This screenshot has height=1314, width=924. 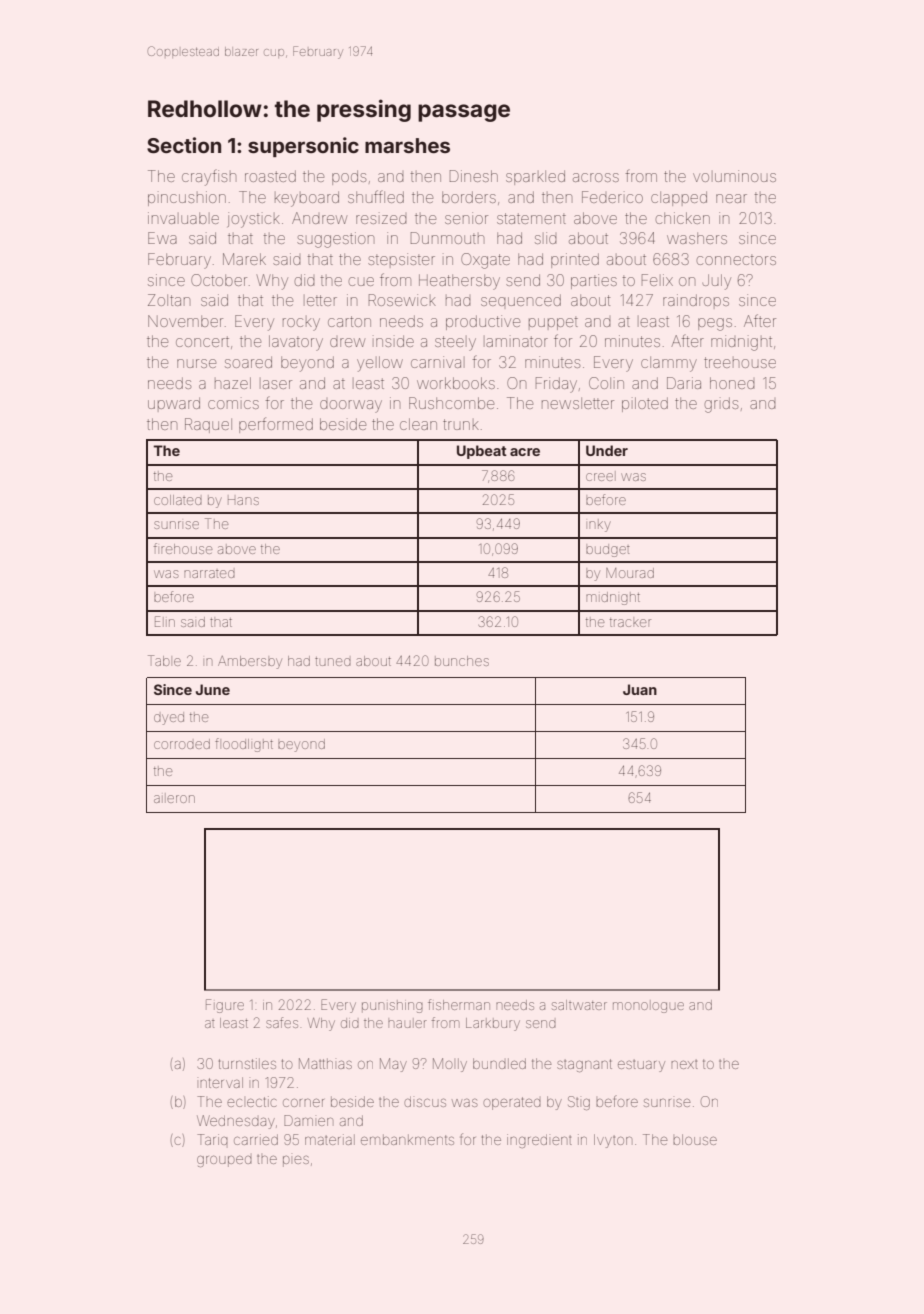 What do you see at coordinates (303, 1103) in the screenshot?
I see `corner` at bounding box center [303, 1103].
